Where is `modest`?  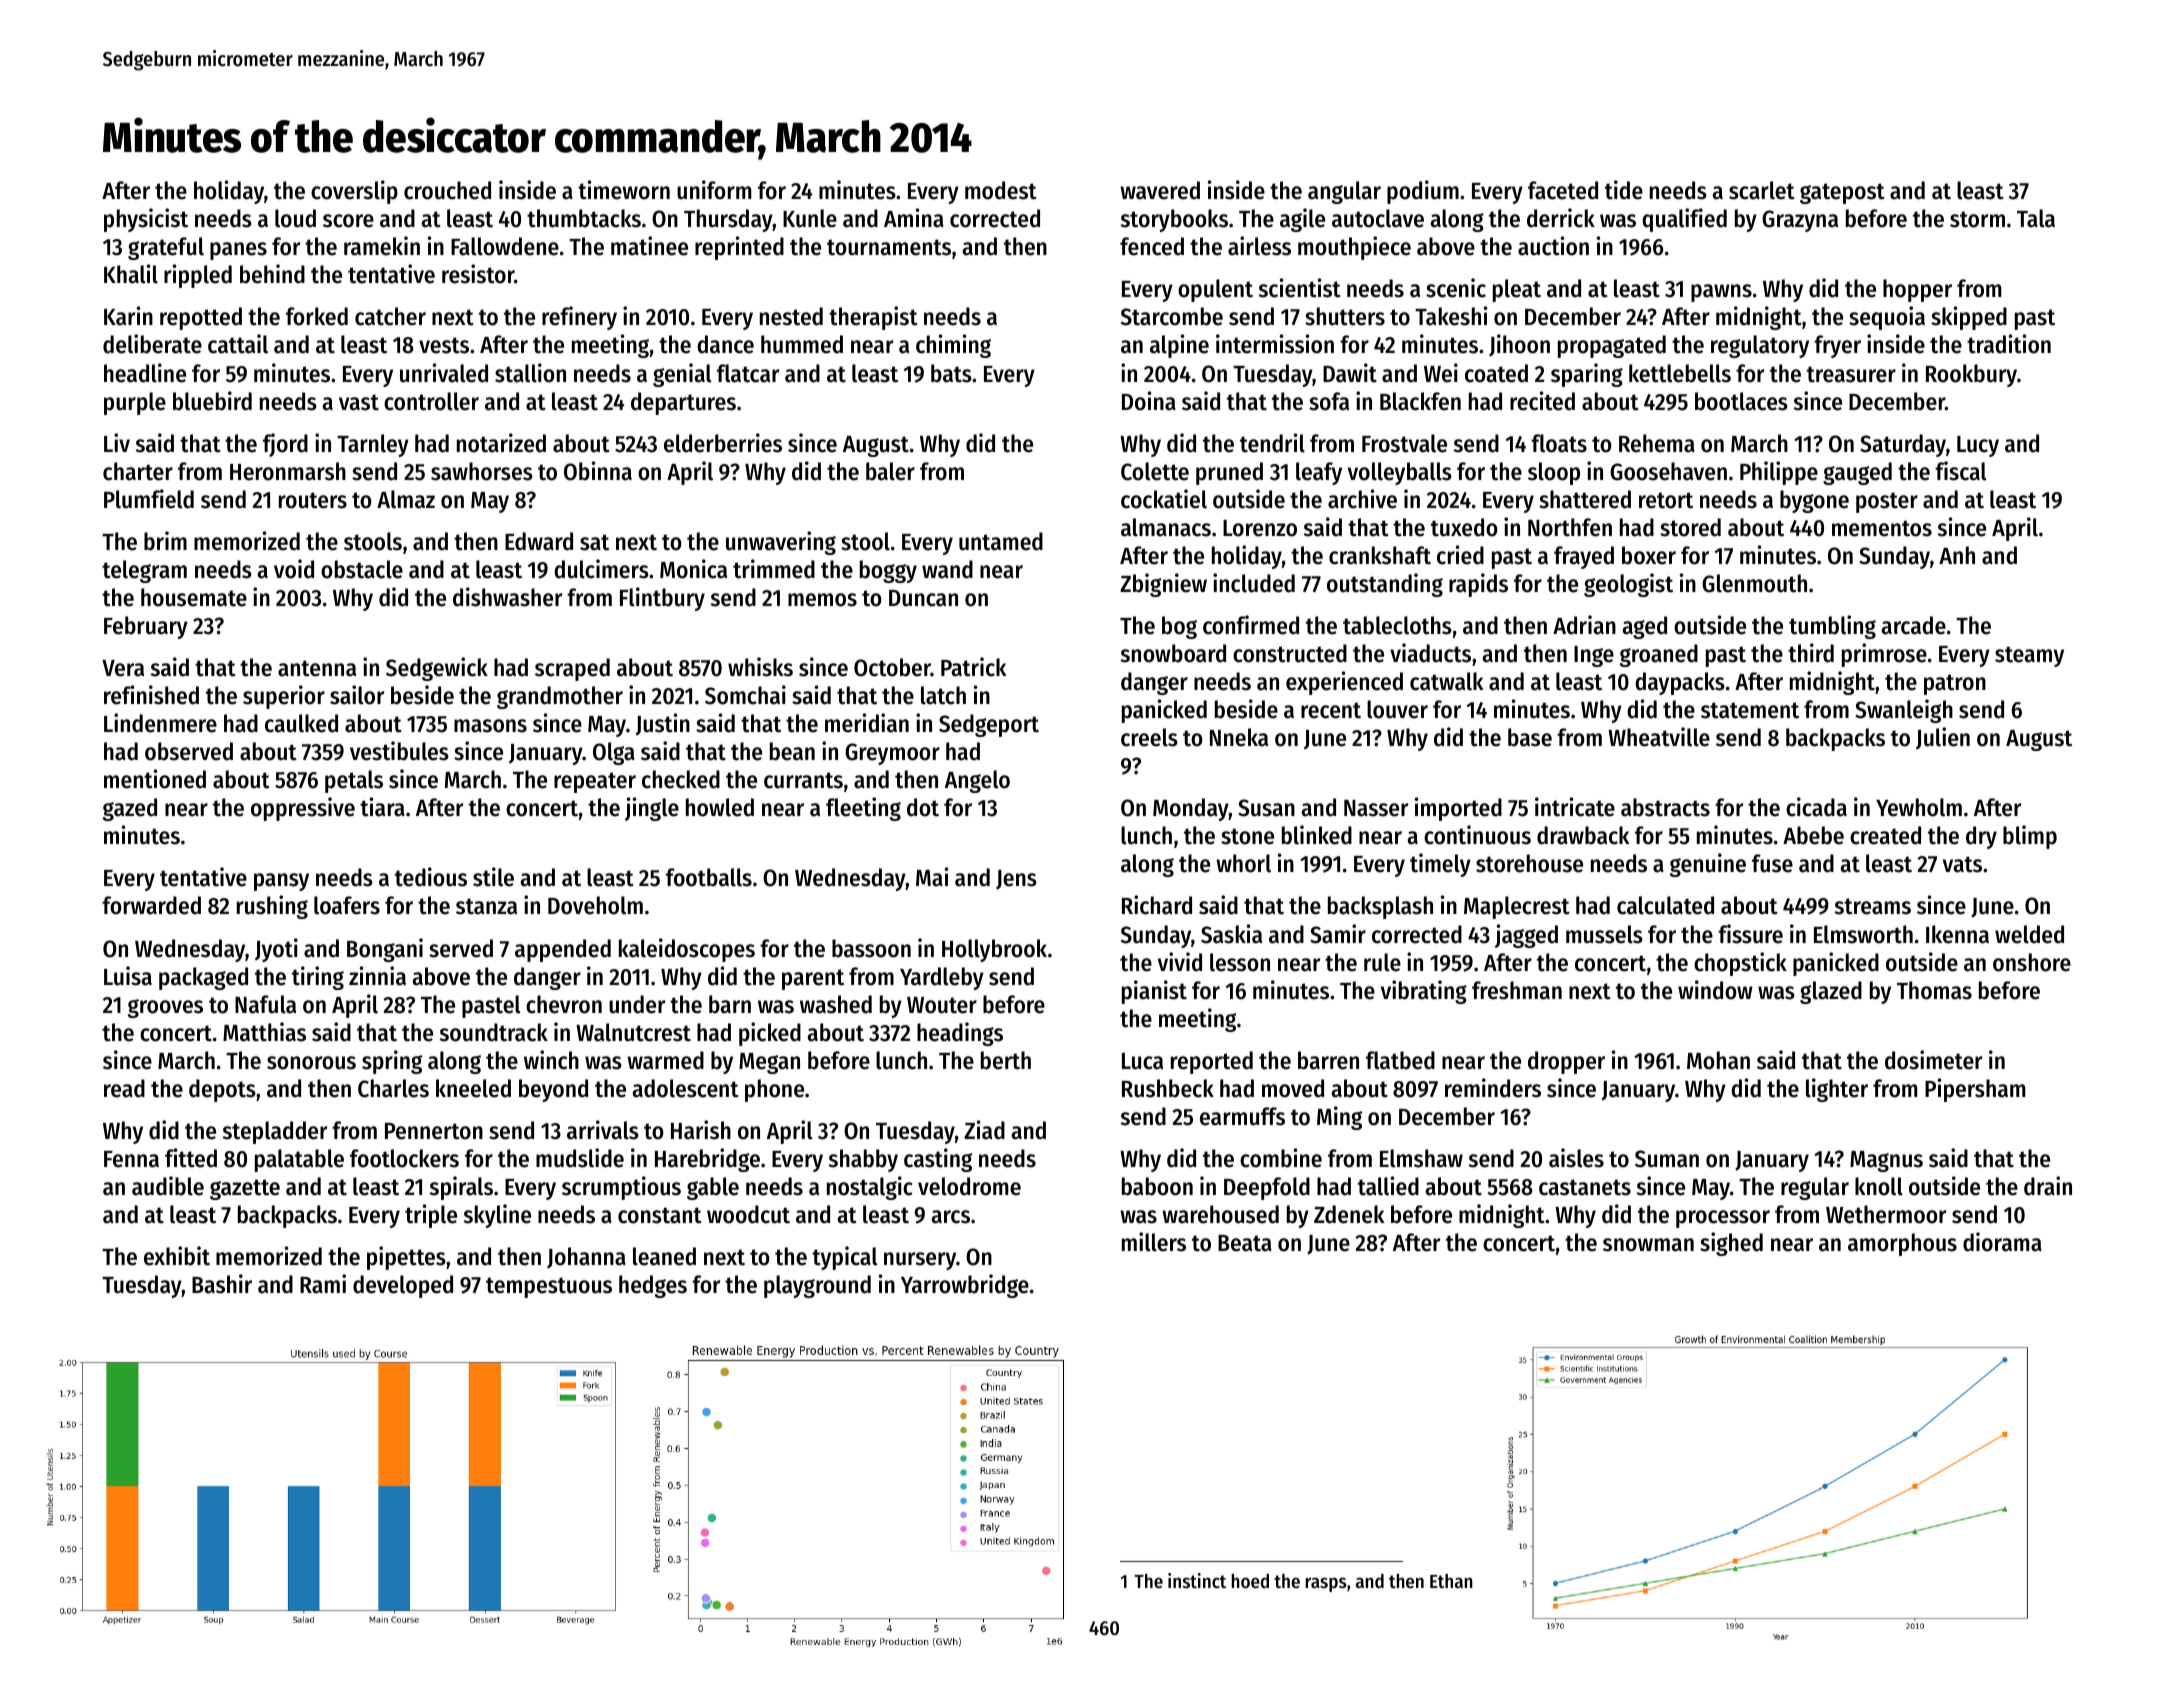 modest is located at coordinates (1001, 190).
